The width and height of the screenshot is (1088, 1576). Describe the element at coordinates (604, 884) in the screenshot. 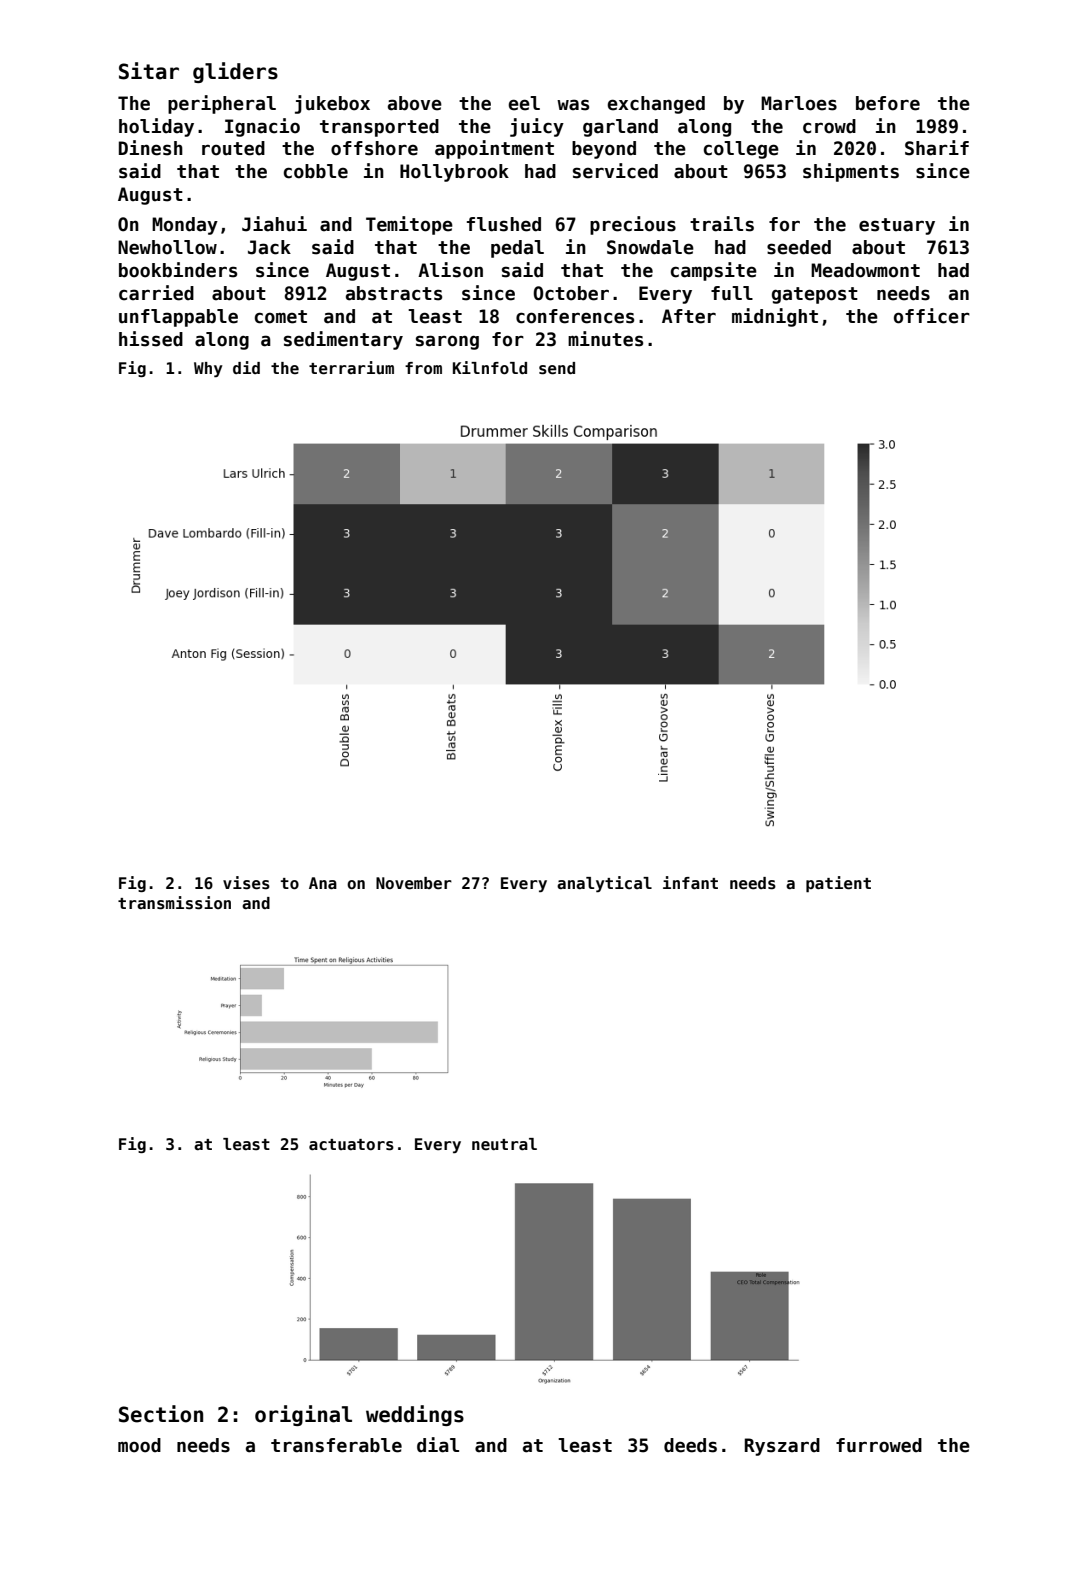

I see `analytical` at that location.
